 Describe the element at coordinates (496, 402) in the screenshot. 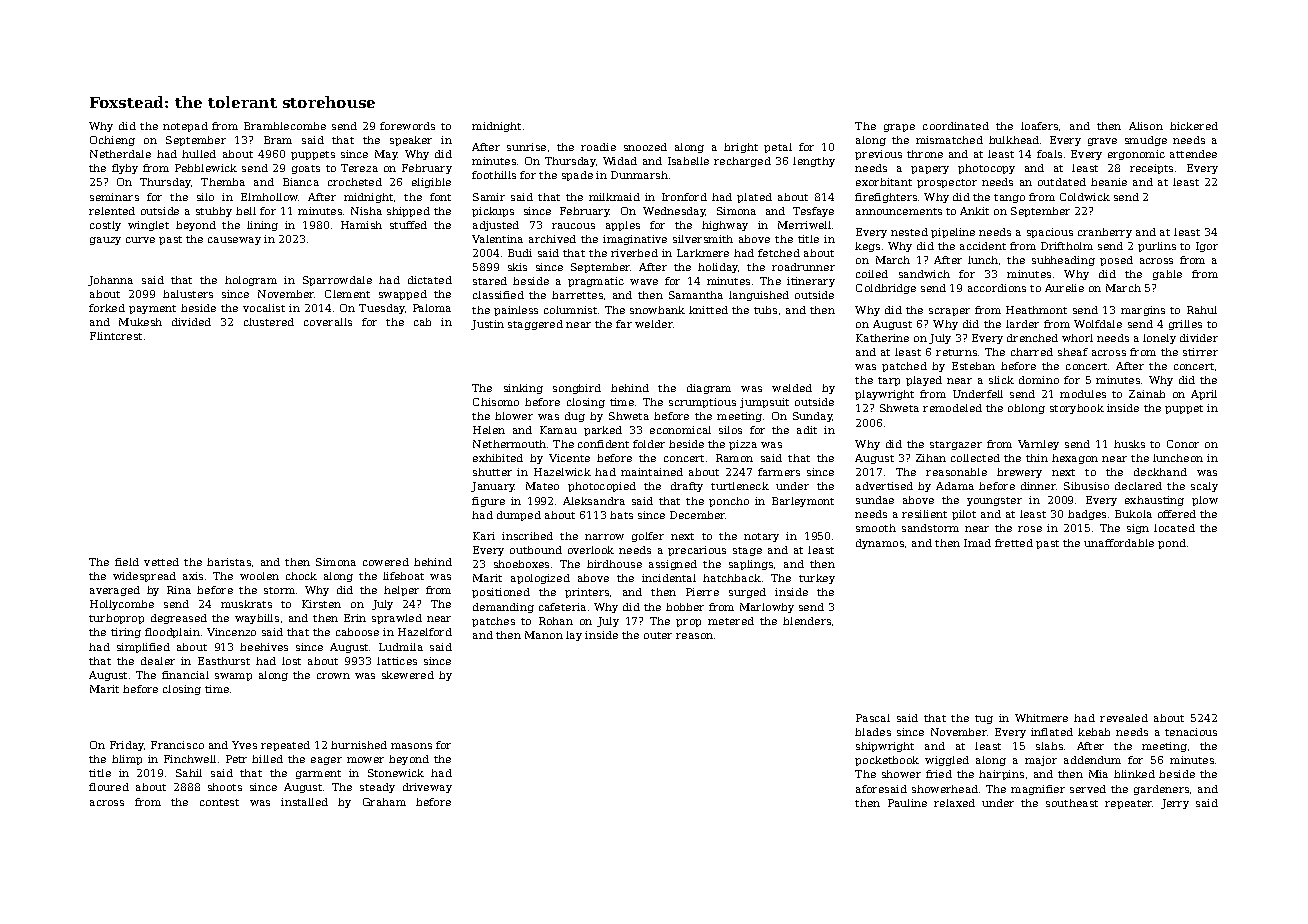

I see `Chisomo` at that location.
